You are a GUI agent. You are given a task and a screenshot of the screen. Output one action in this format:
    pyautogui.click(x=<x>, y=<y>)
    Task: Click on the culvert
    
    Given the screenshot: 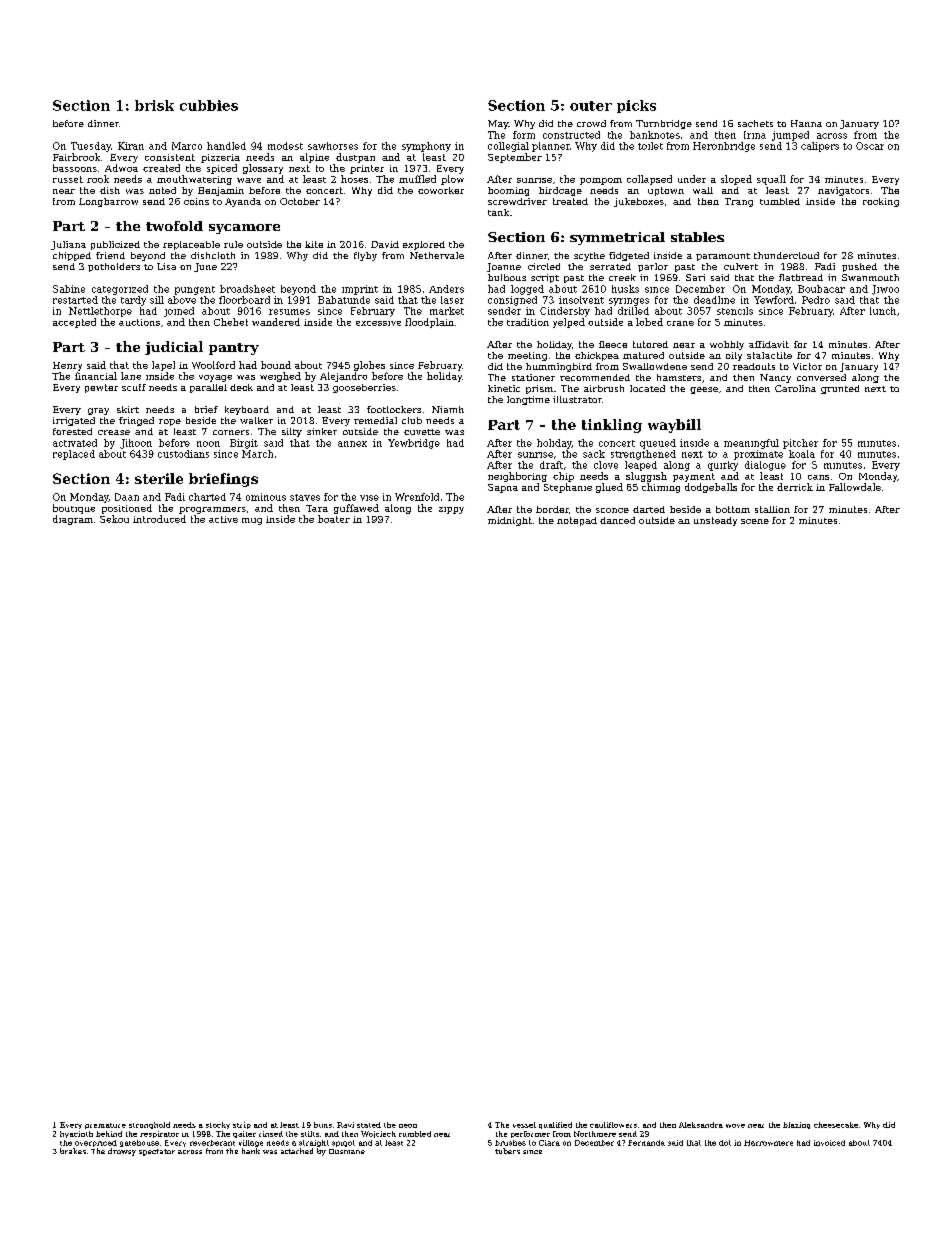 What is the action you would take?
    pyautogui.click(x=741, y=266)
